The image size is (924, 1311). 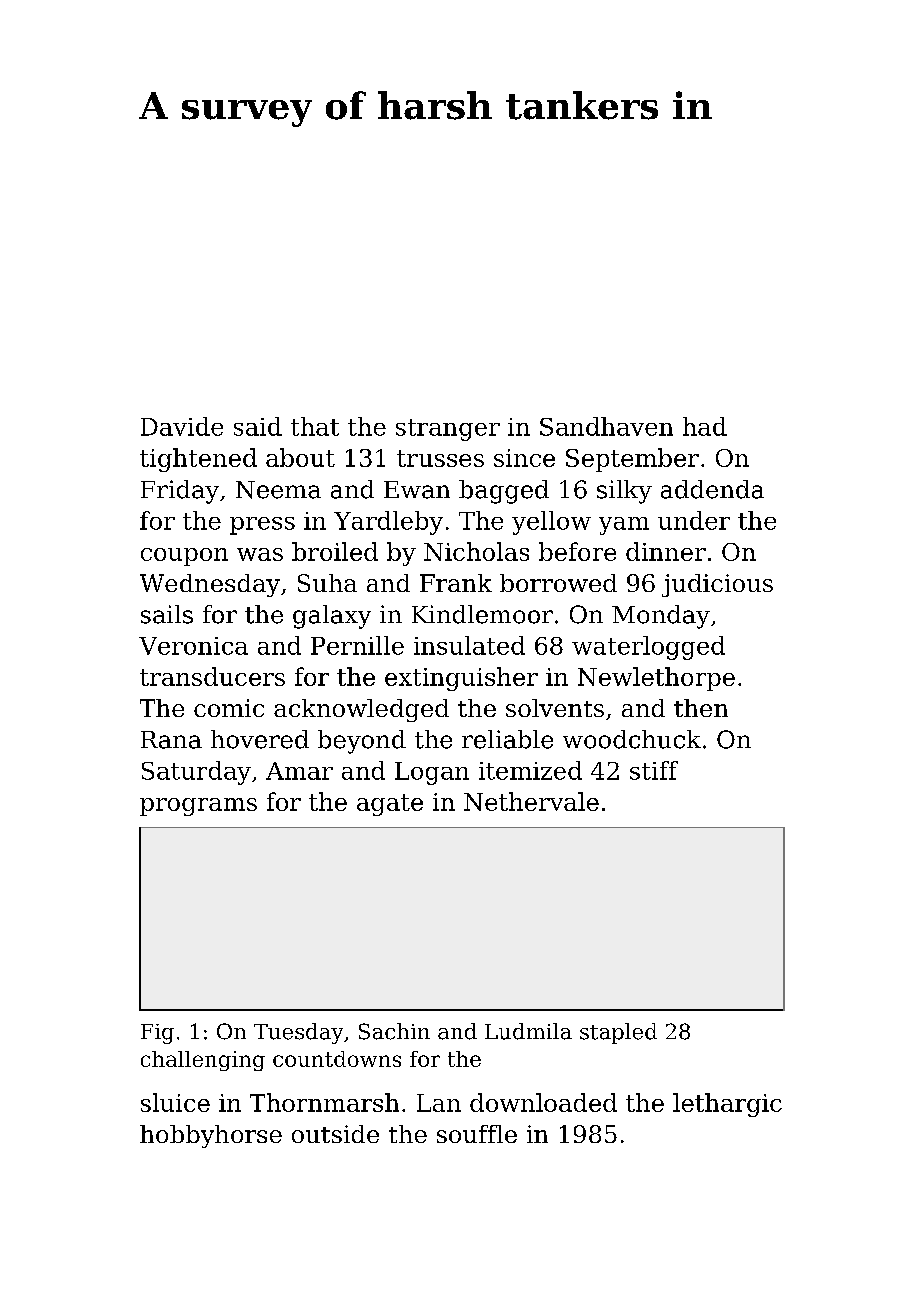 What do you see at coordinates (654, 770) in the screenshot?
I see `stiff` at bounding box center [654, 770].
